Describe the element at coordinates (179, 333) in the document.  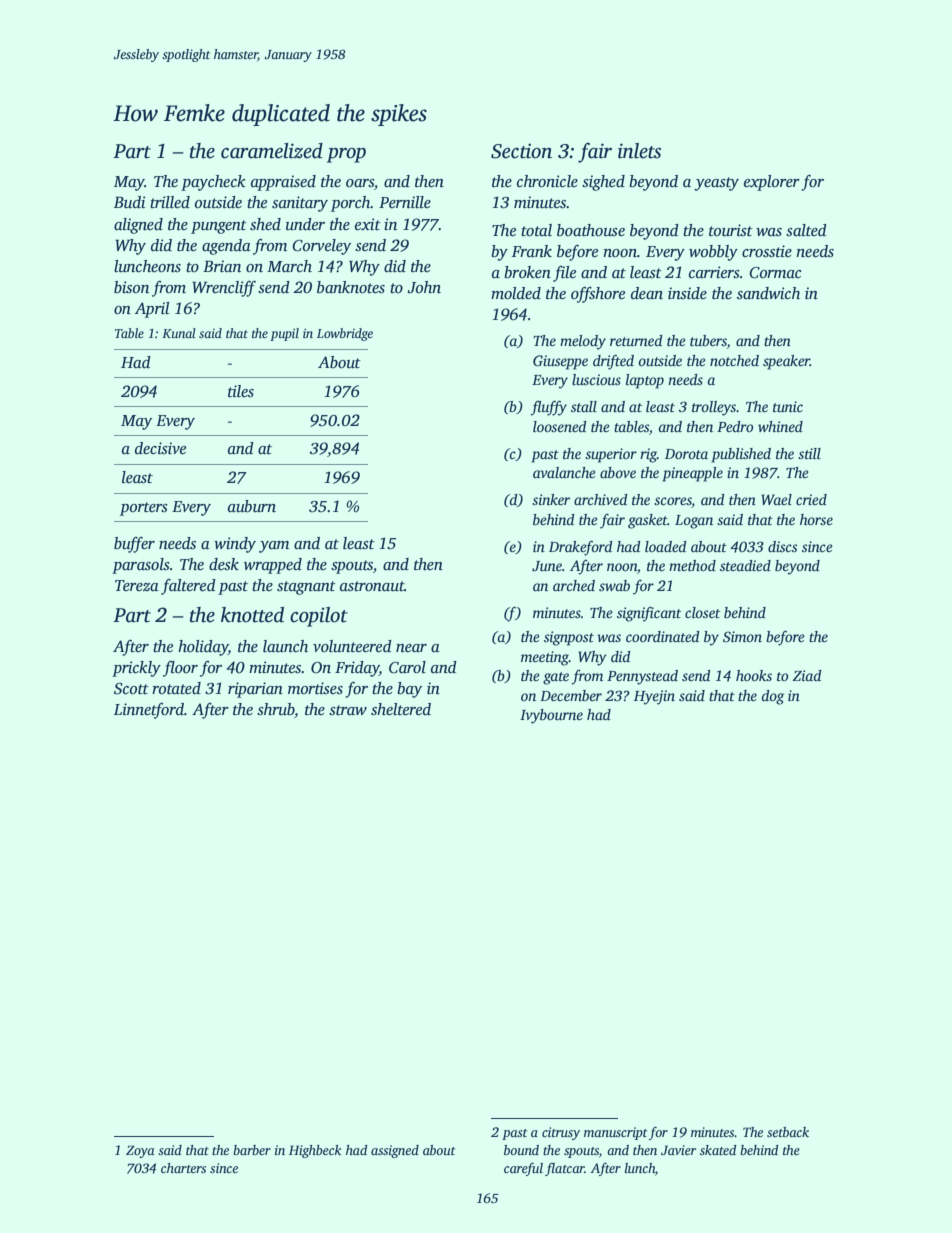
I see `Kunal` at that location.
